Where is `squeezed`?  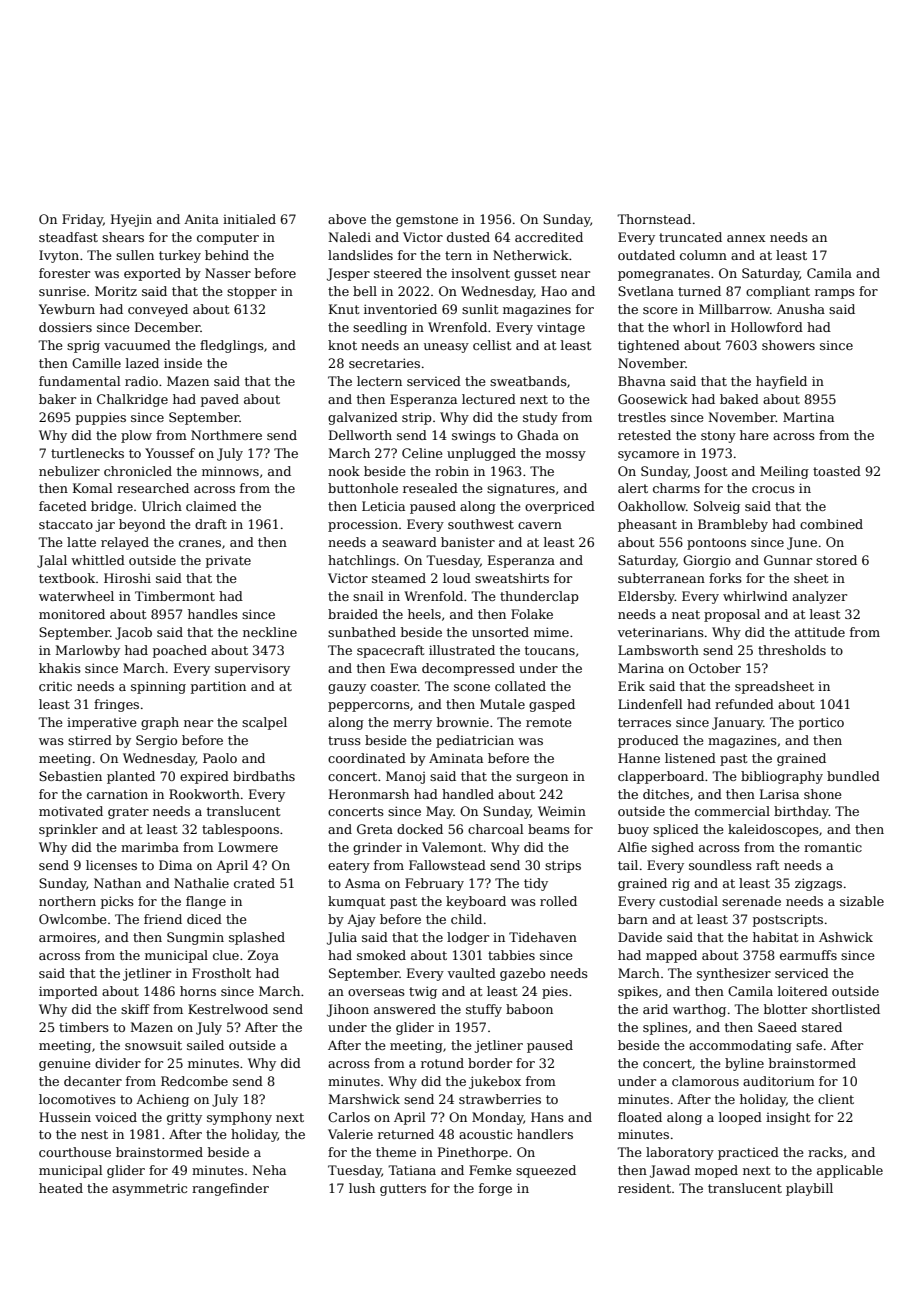 squeezed is located at coordinates (546, 1171).
